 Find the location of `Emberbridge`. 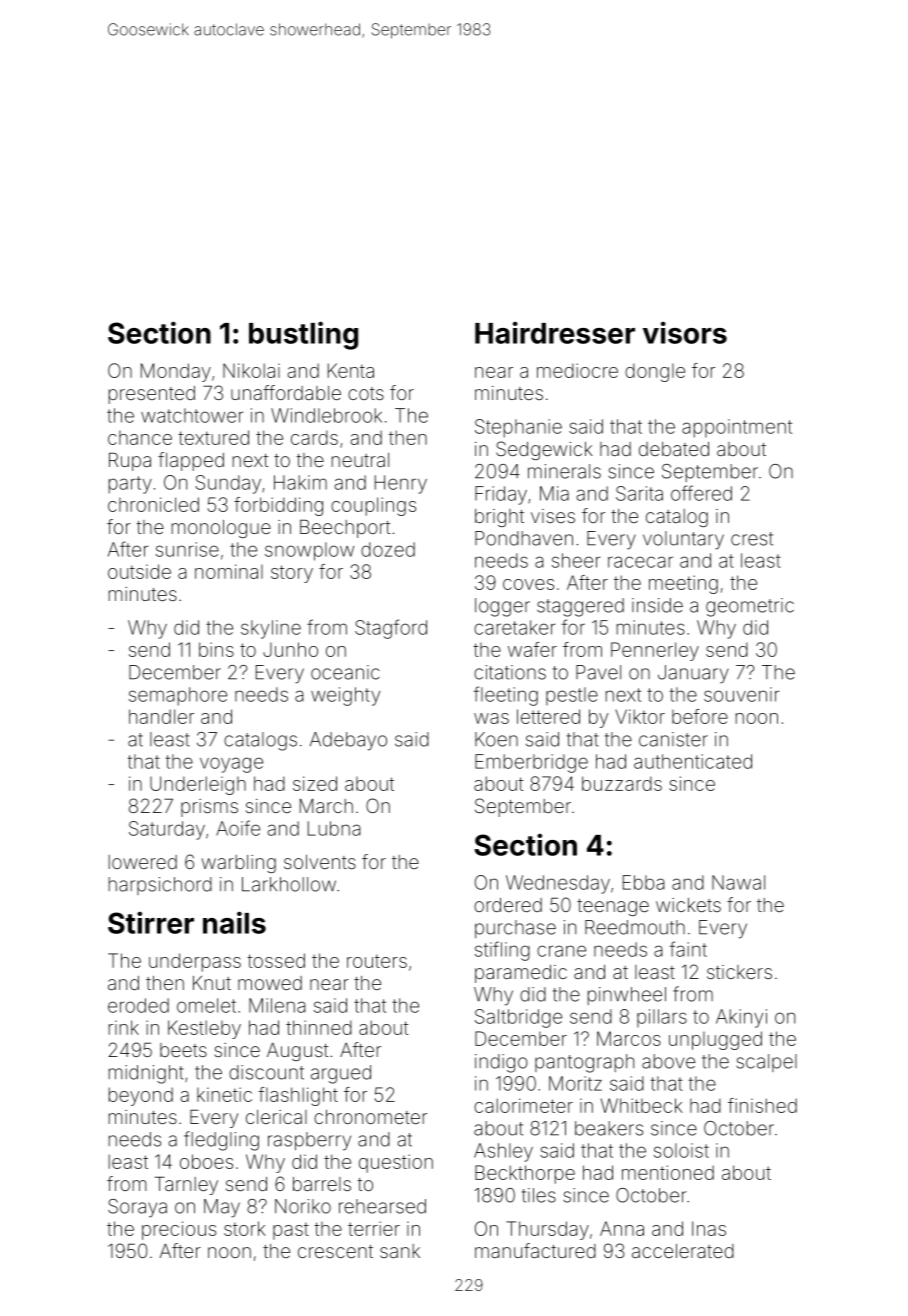

Emberbridge is located at coordinates (531, 763).
